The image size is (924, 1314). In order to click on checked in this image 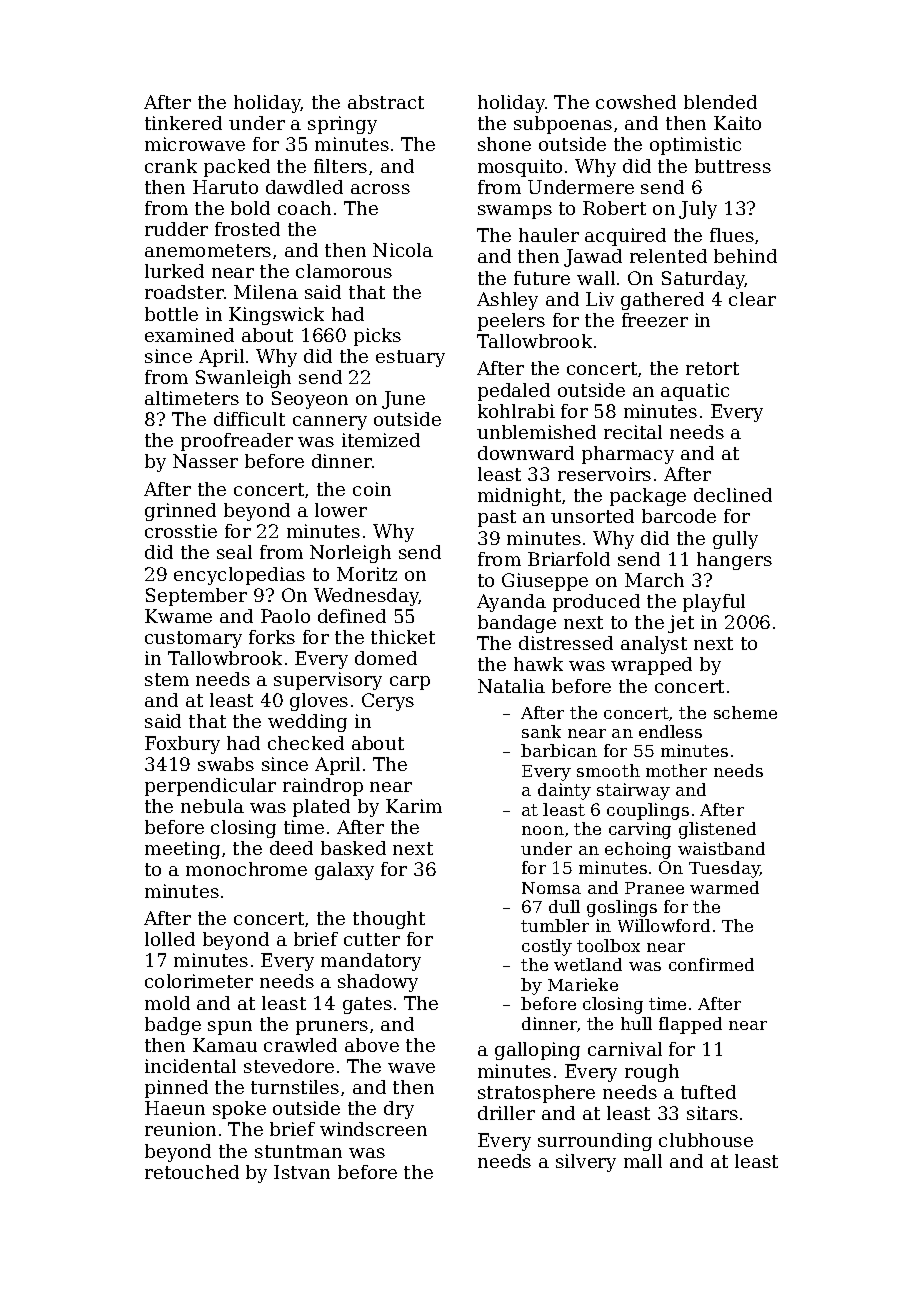, I will do `click(306, 743)`.
